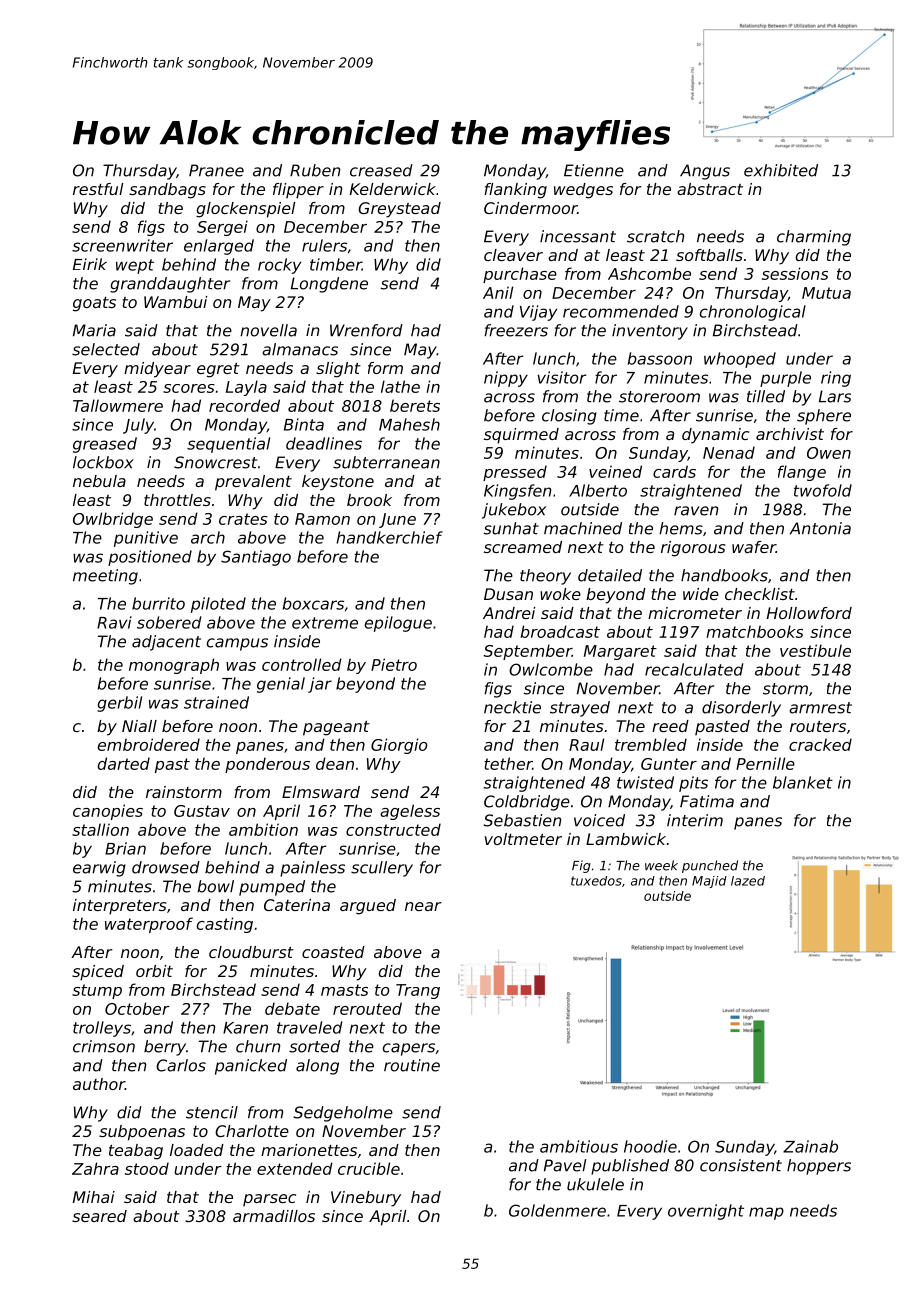 This page has width=924, height=1311. I want to click on Gunter, so click(669, 764).
